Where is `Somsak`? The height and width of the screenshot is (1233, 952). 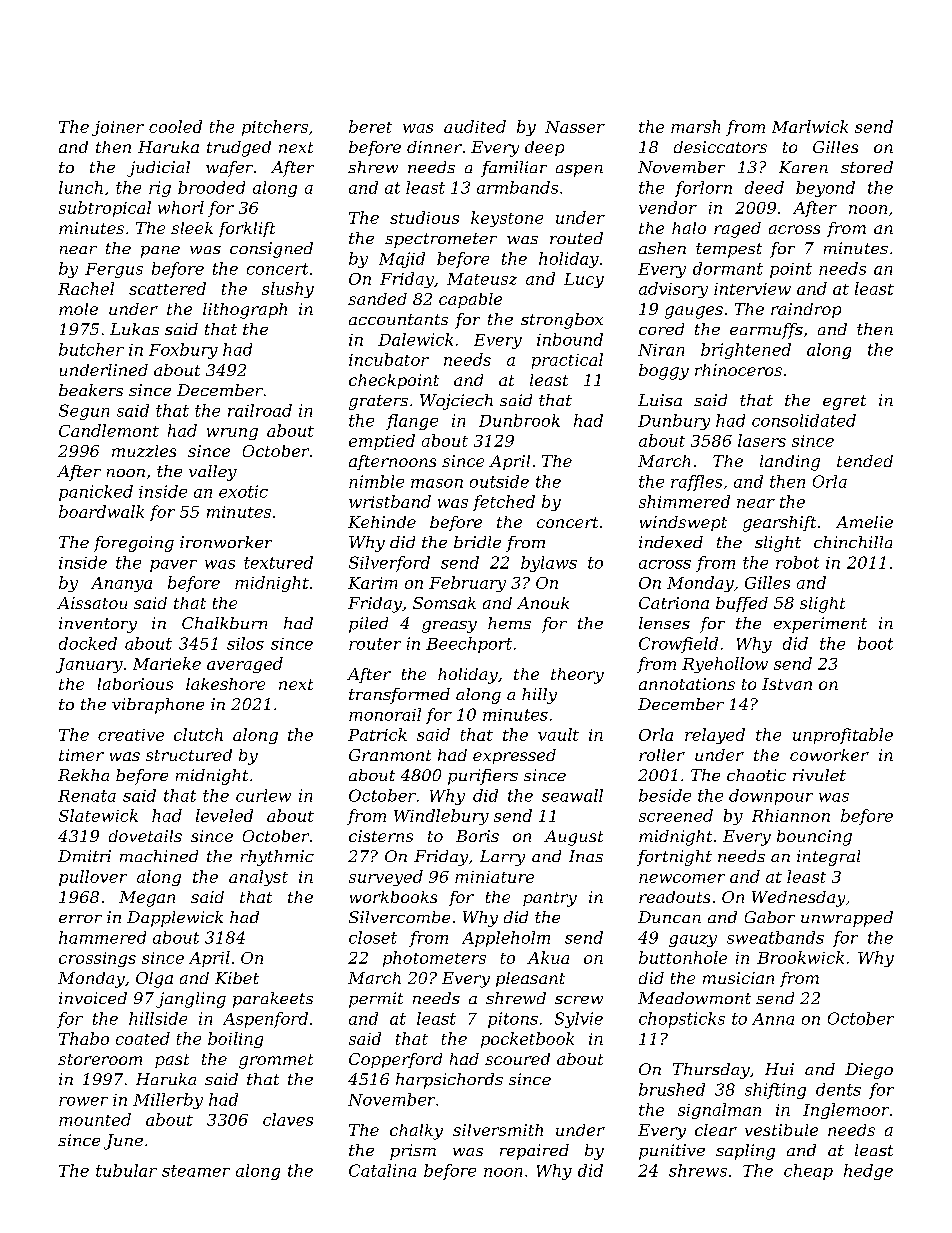 Somsak is located at coordinates (444, 603).
